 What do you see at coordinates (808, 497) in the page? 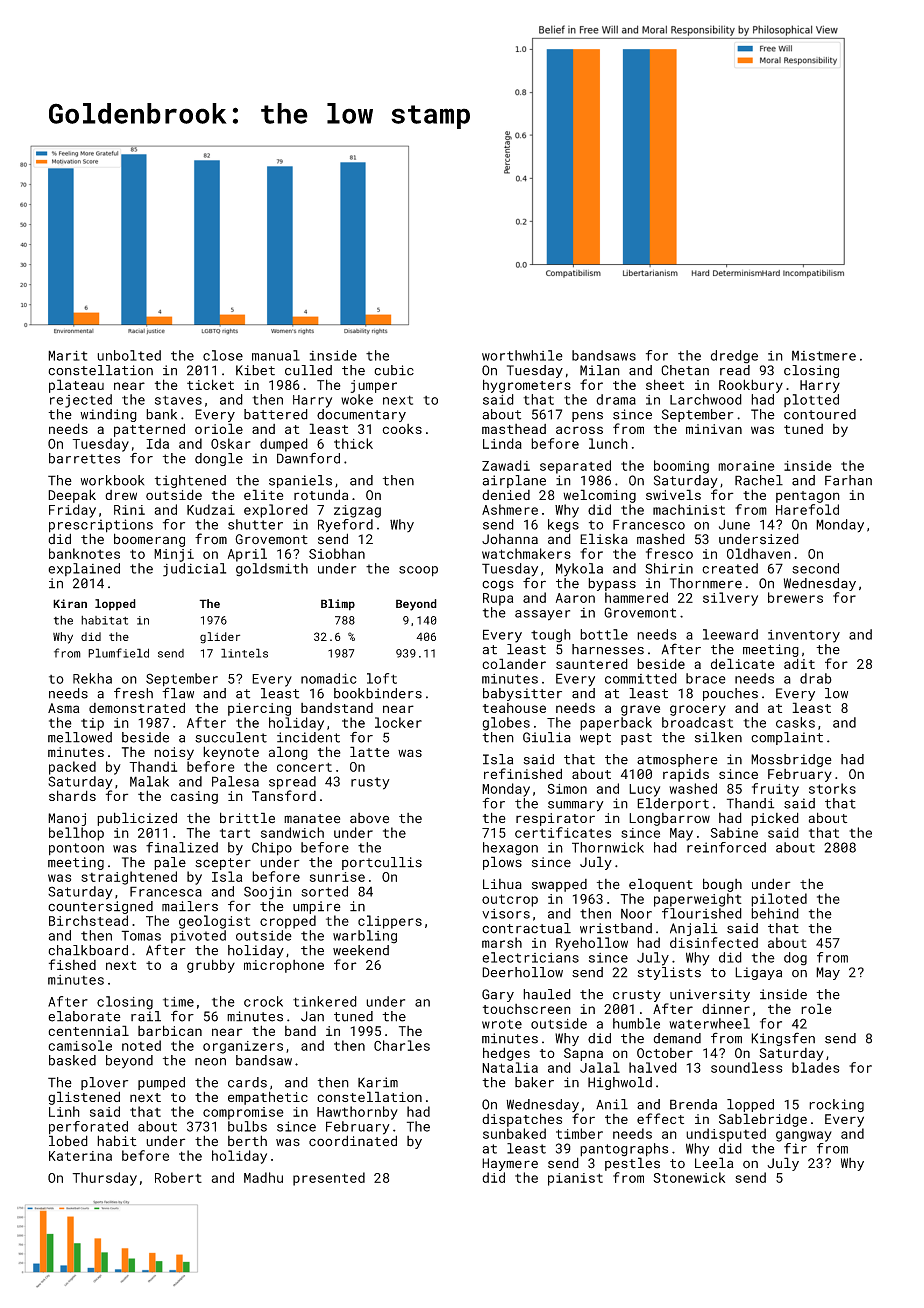
I see `pentagon` at bounding box center [808, 497].
